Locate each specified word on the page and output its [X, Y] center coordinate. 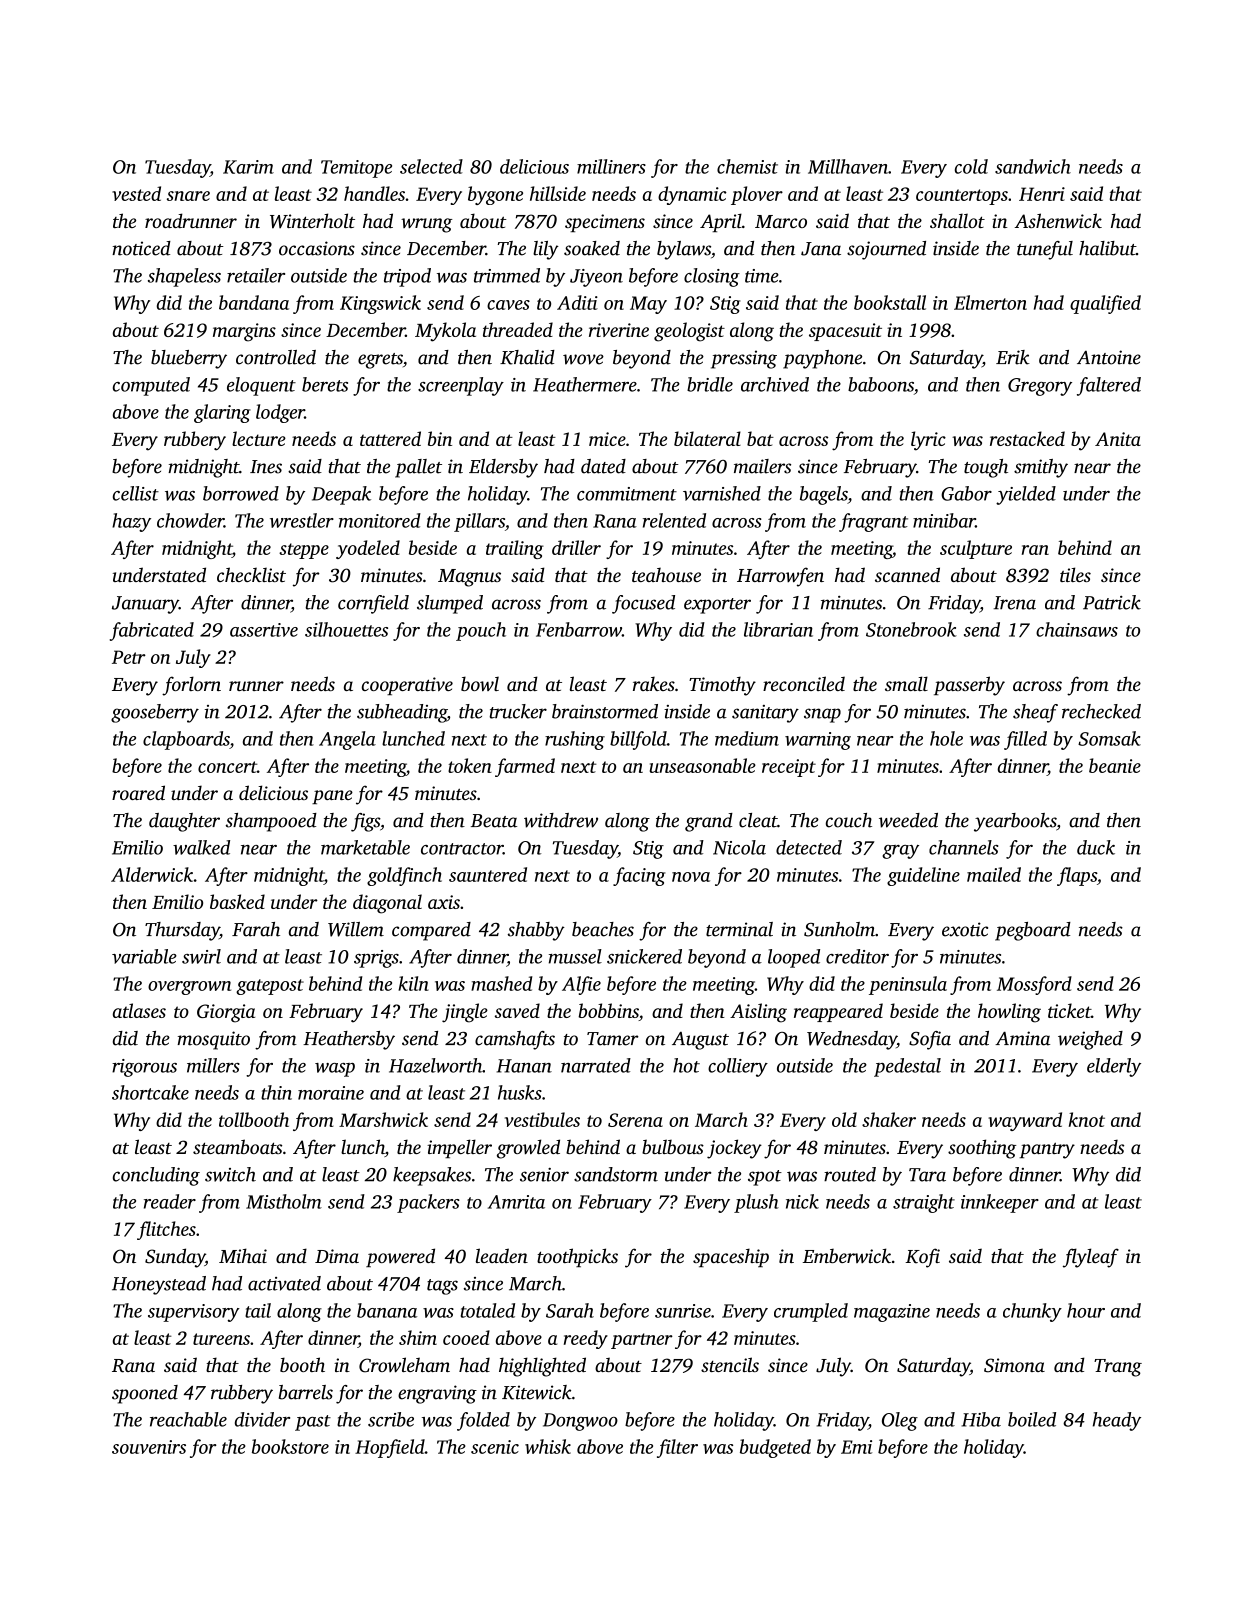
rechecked [1101, 711]
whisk [548, 1446]
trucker [518, 711]
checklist [251, 574]
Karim [248, 167]
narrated [596, 1065]
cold [971, 166]
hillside [558, 193]
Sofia [930, 1040]
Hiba [981, 1419]
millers [213, 1065]
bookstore [290, 1446]
